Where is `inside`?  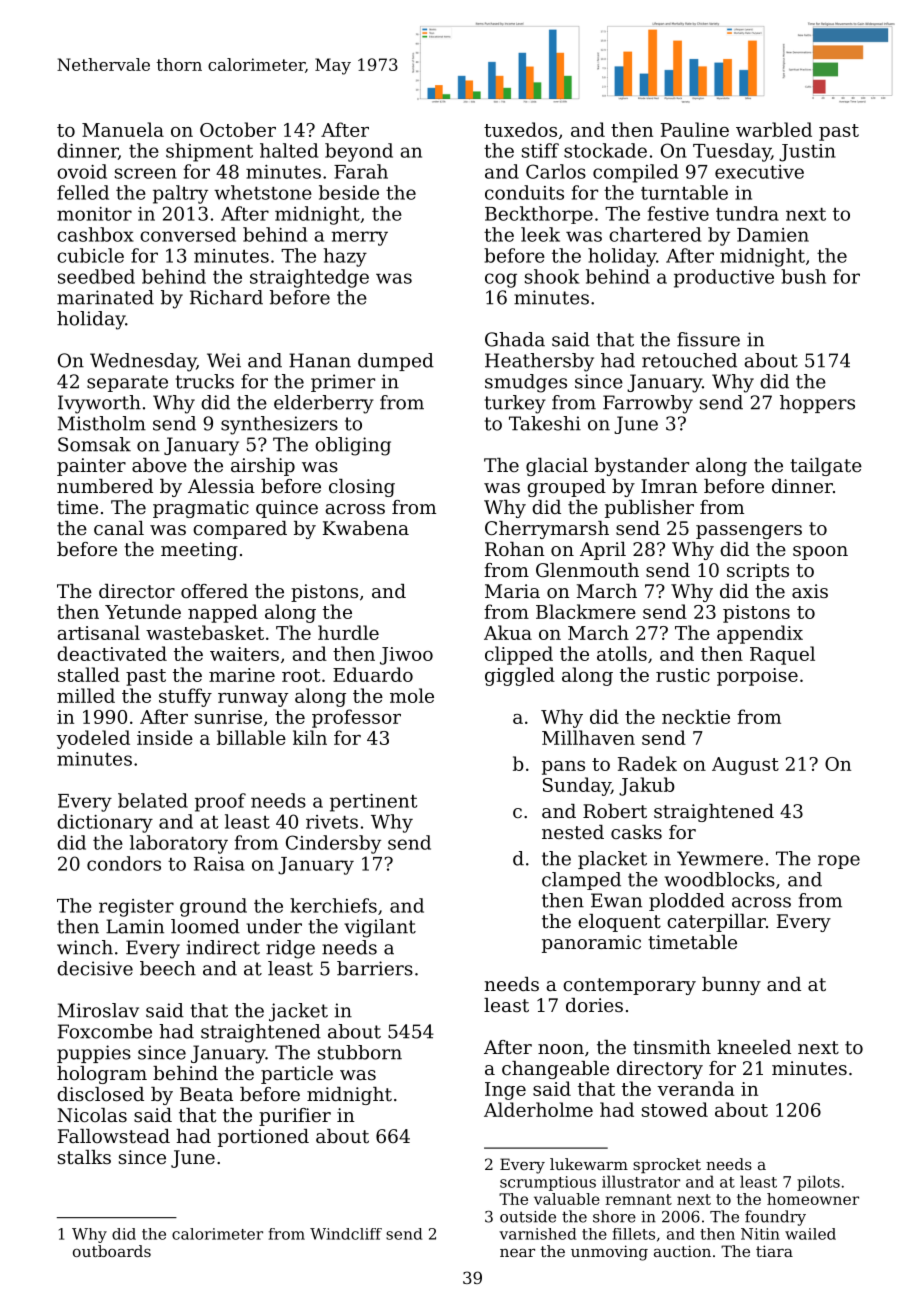
inside is located at coordinates (165, 737).
